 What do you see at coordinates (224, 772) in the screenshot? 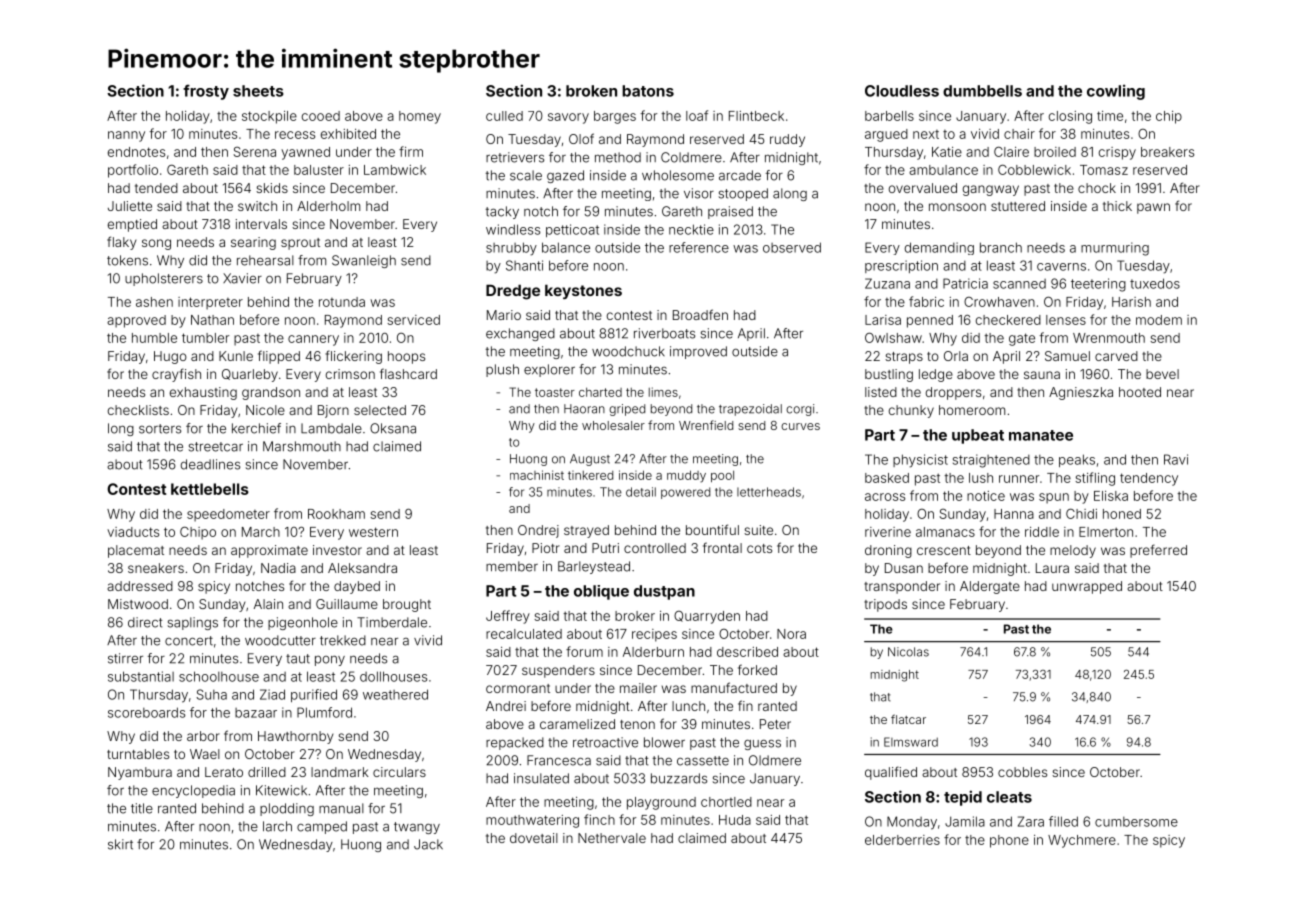
I see `Lerato` at bounding box center [224, 772].
